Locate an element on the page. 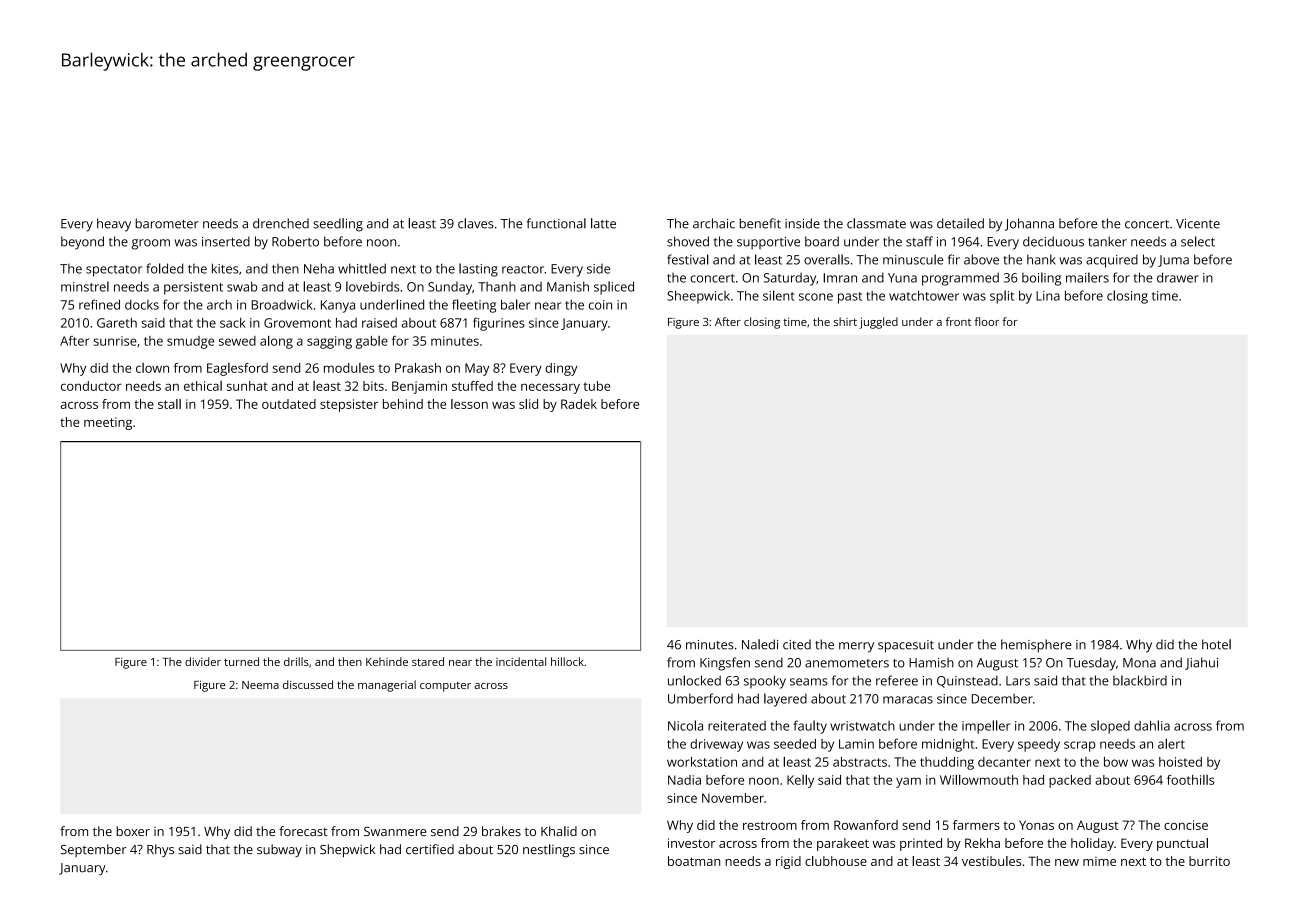 This page has width=1308, height=924. Rhys is located at coordinates (160, 850).
